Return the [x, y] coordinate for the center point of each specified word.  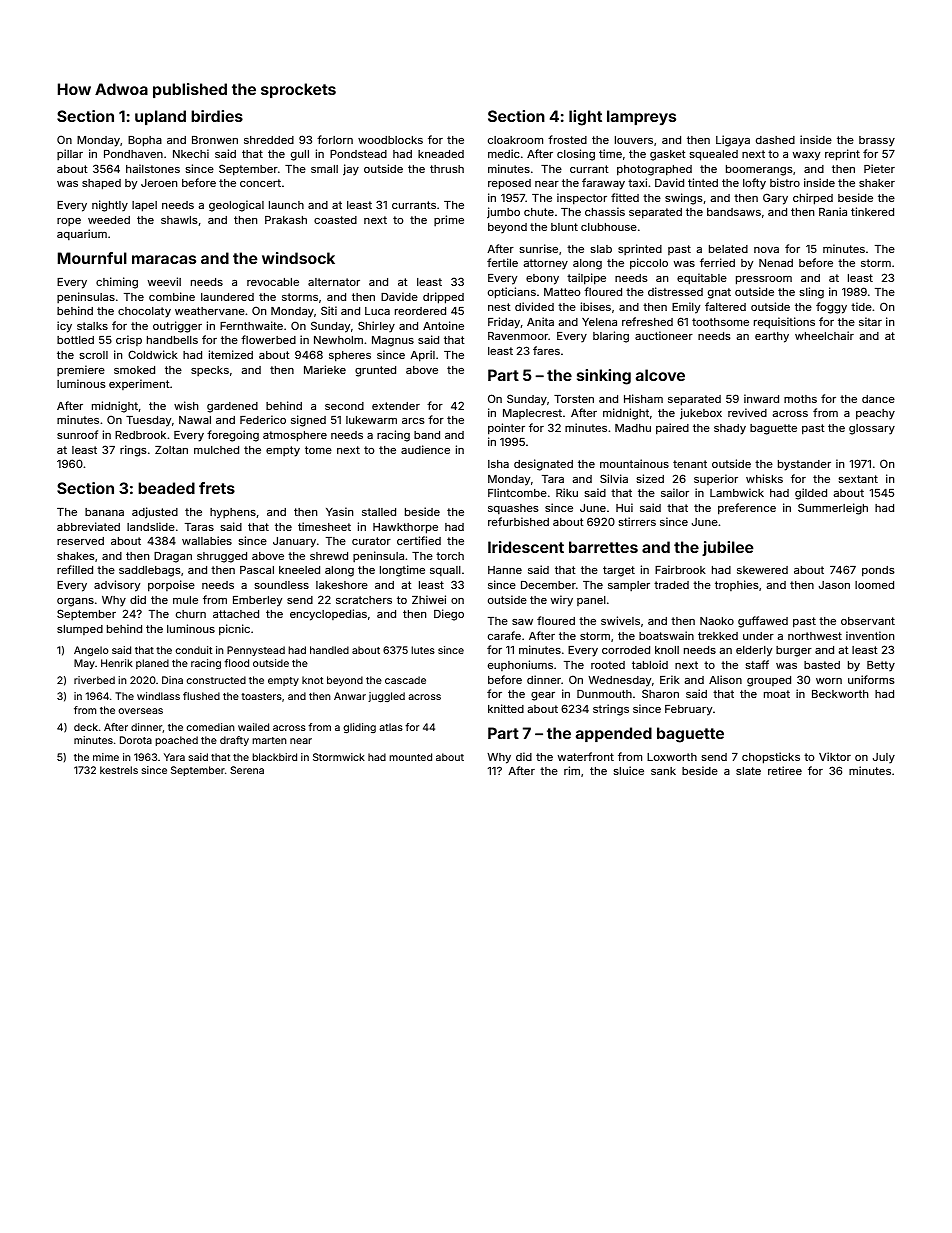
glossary [872, 429]
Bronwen [215, 140]
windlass [158, 696]
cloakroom [515, 140]
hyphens [233, 513]
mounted [410, 757]
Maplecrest [532, 414]
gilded [811, 494]
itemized [231, 354]
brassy [877, 141]
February [688, 710]
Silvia [614, 478]
